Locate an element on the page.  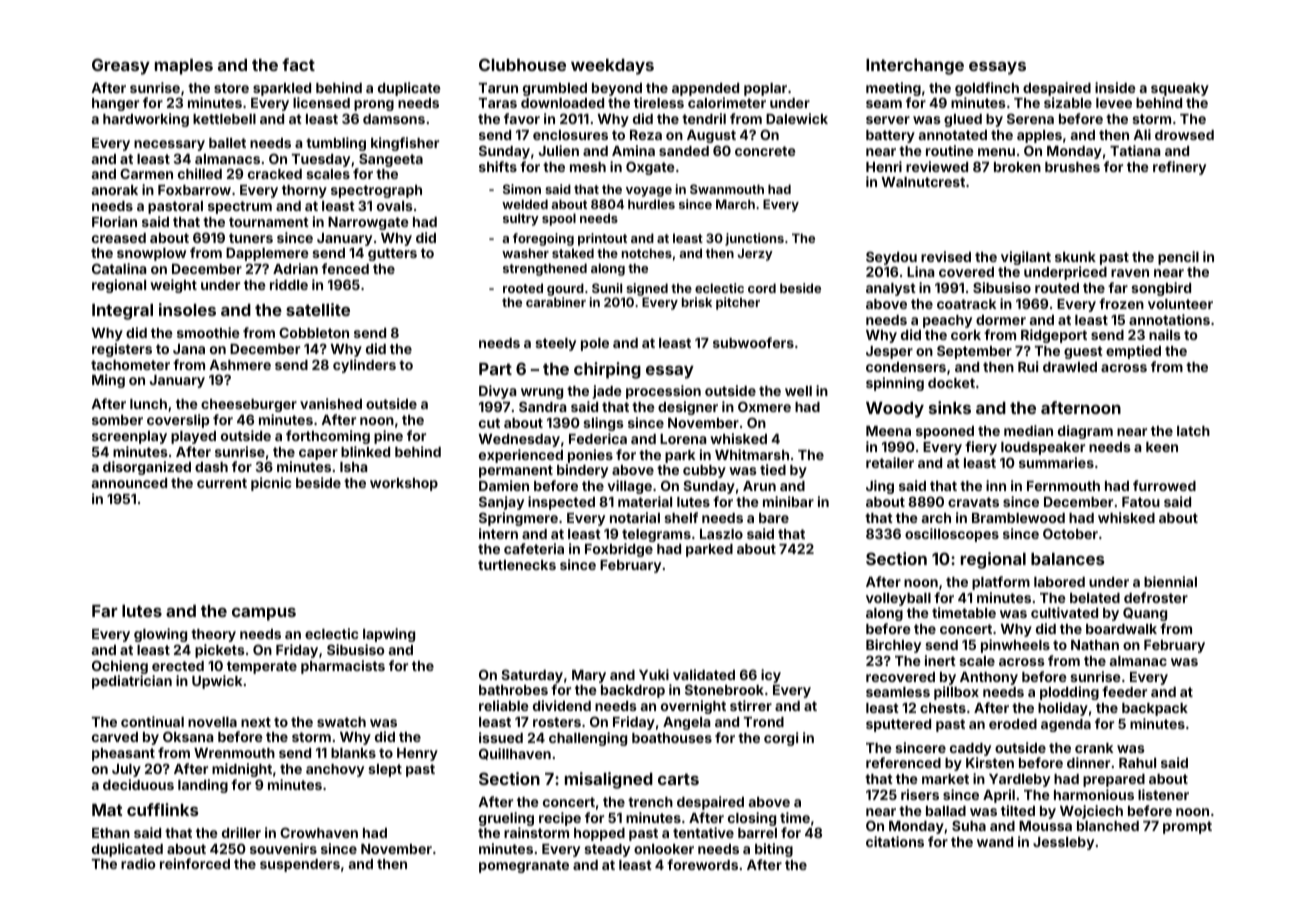
pomegranate is located at coordinates (524, 866).
